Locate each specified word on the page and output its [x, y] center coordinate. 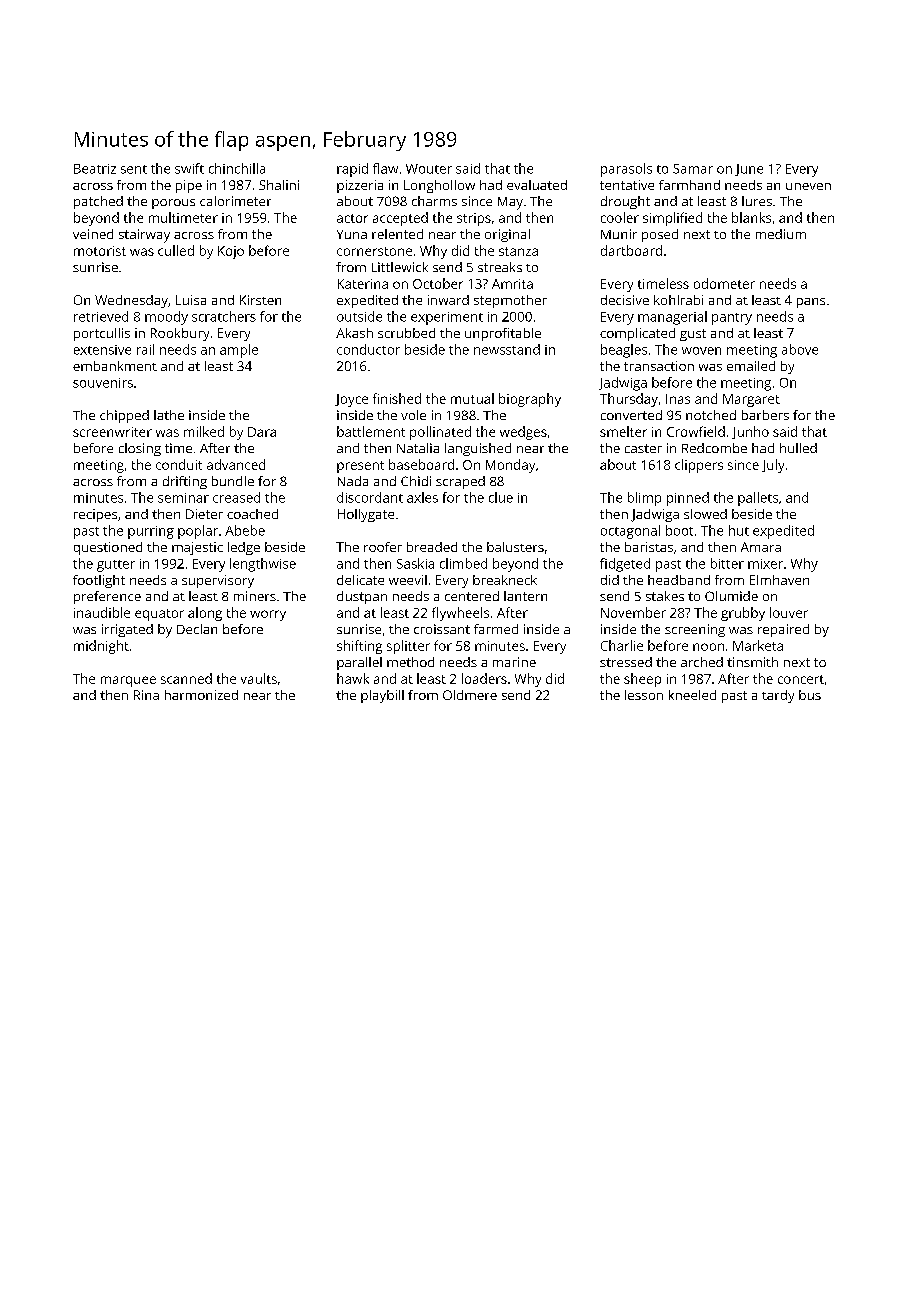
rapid [352, 170]
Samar [693, 169]
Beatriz [95, 169]
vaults [259, 678]
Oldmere [470, 695]
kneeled [692, 695]
